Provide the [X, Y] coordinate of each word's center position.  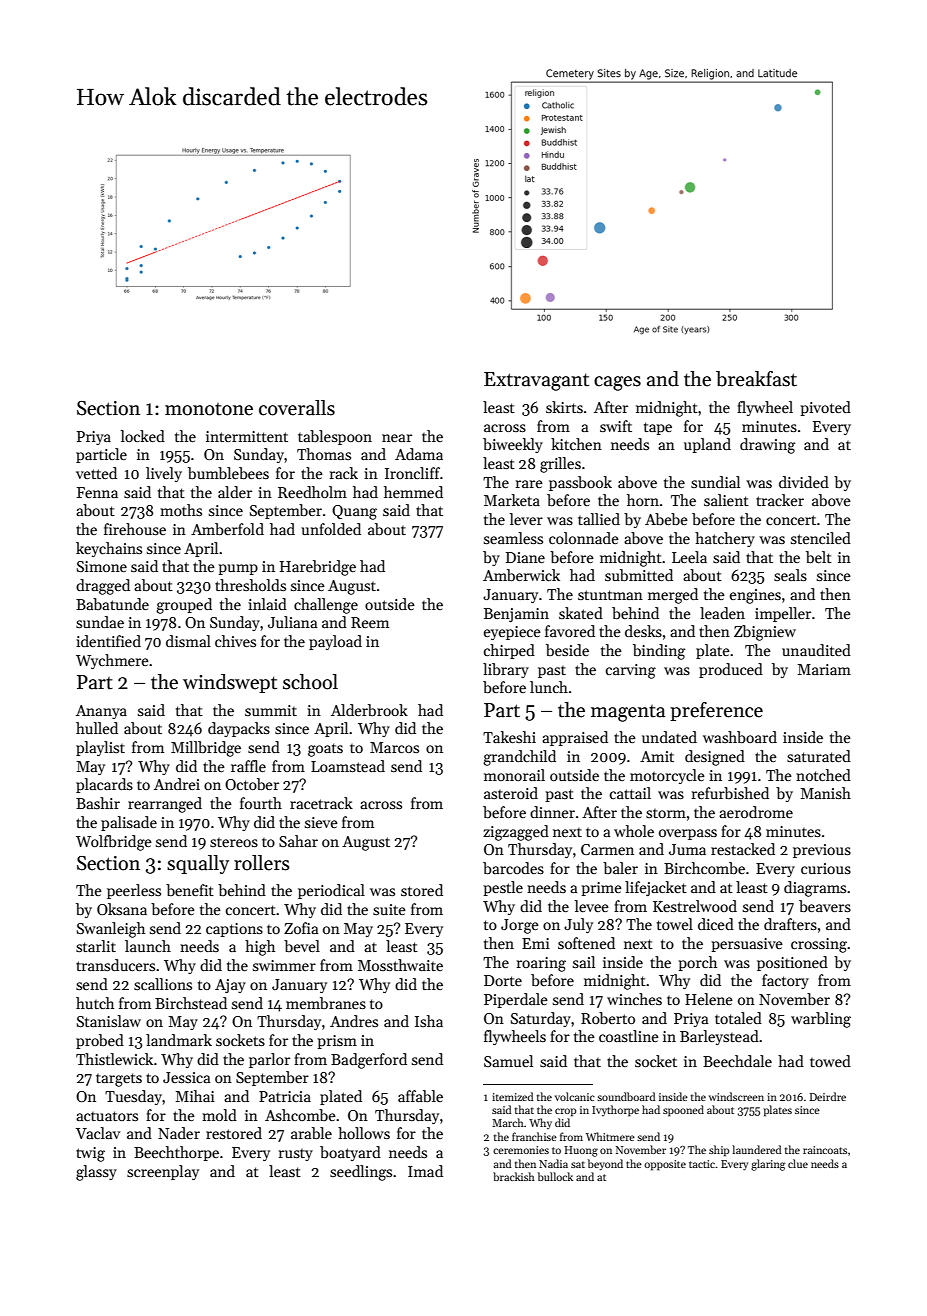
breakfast [756, 379]
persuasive [747, 945]
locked [143, 436]
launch [148, 946]
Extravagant [536, 381]
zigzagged [516, 833]
